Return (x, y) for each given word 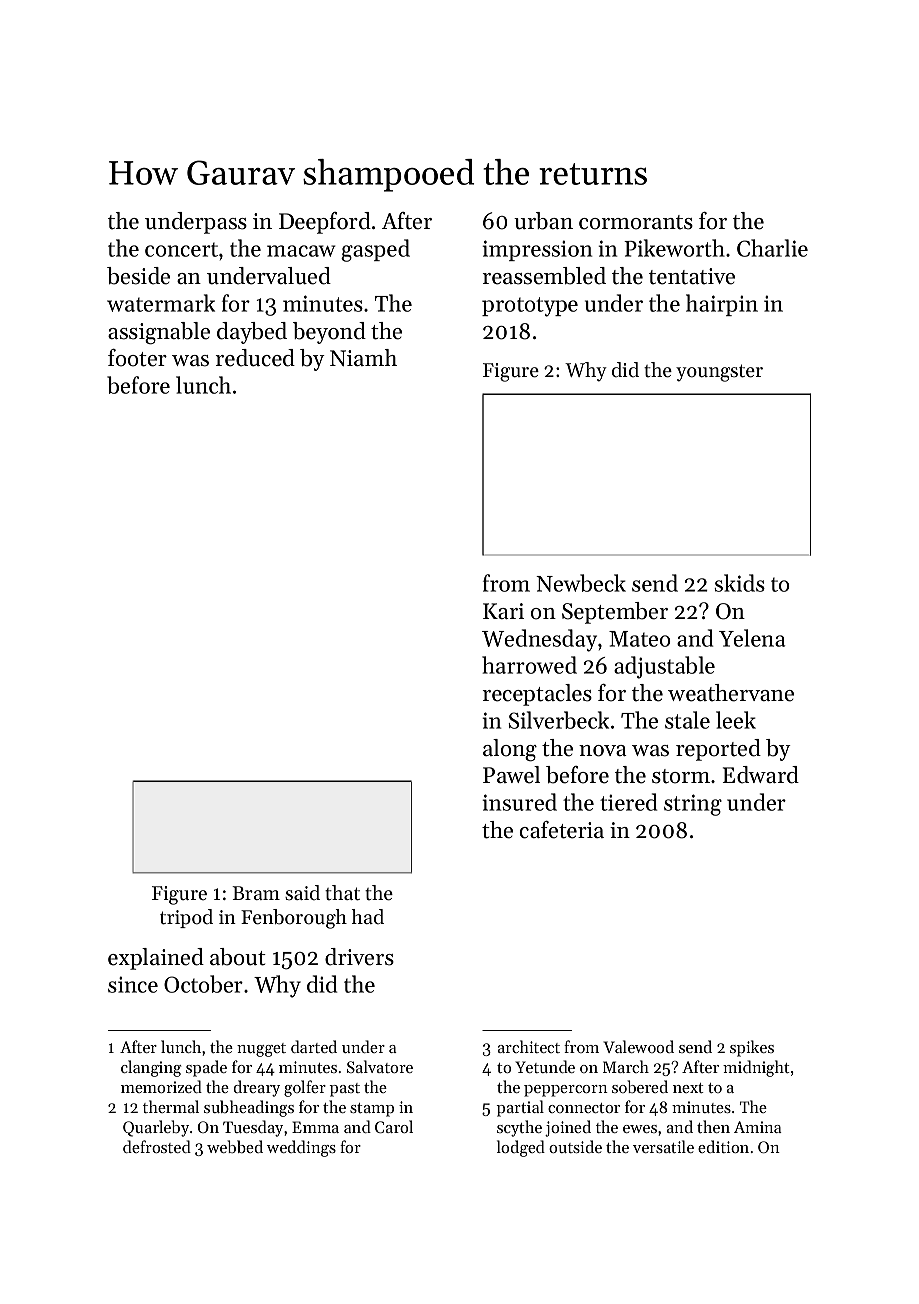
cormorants (636, 222)
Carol (394, 1126)
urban (543, 221)
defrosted (157, 1146)
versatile (663, 1146)
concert (181, 249)
